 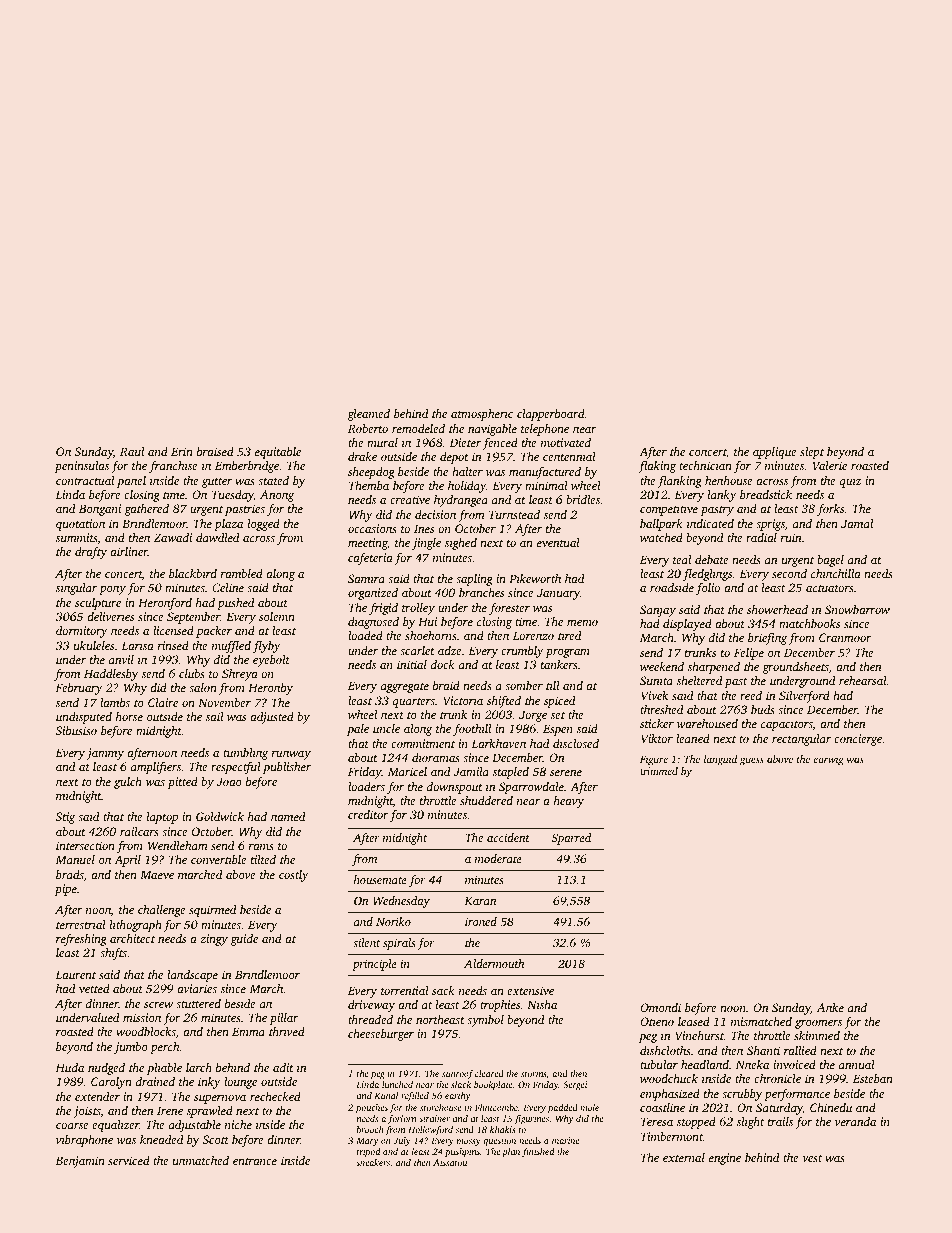 What do you see at coordinates (368, 415) in the screenshot?
I see `gleamed` at bounding box center [368, 415].
